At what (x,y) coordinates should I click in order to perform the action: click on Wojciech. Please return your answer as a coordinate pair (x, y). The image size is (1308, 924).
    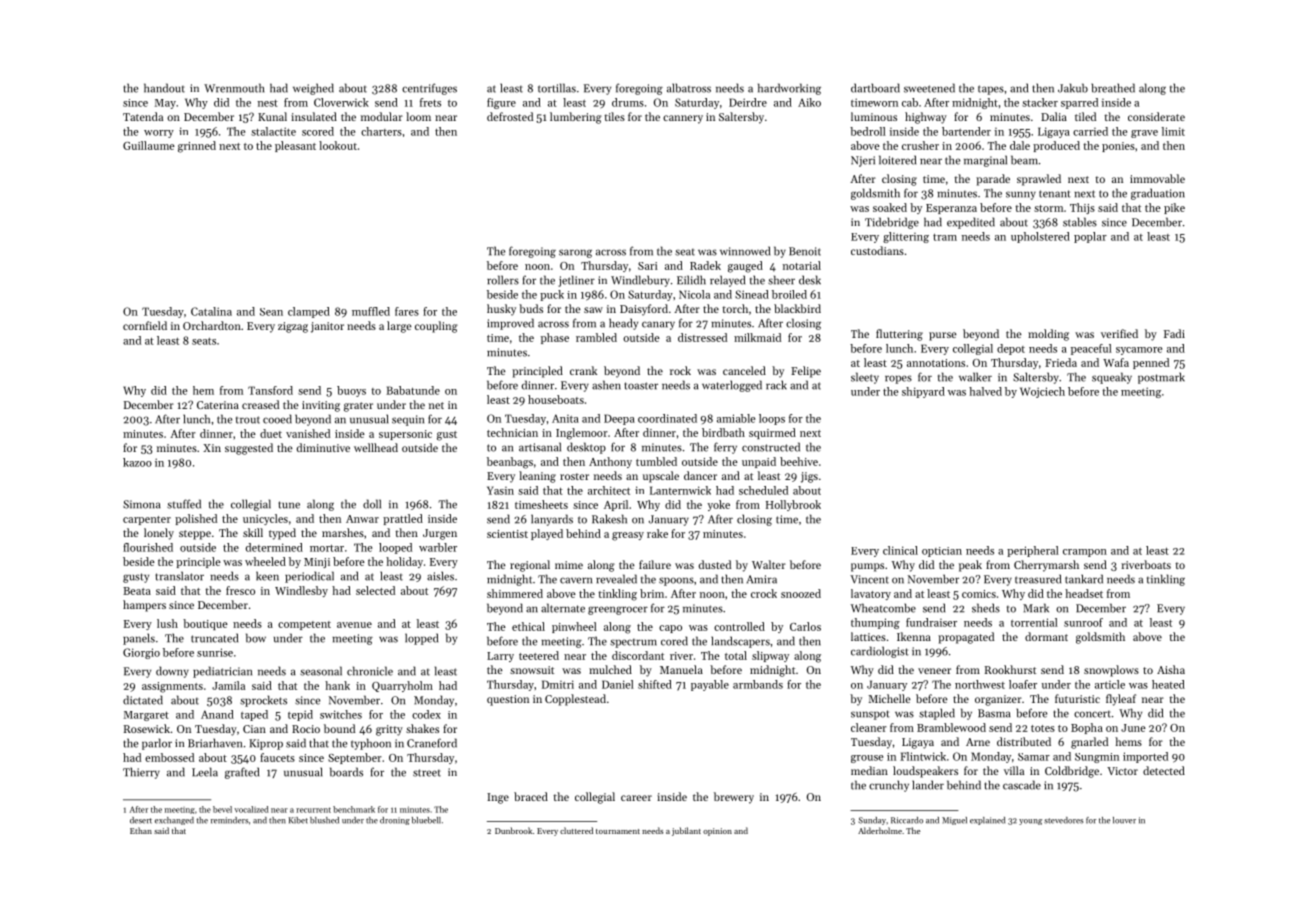
    Looking at the image, I should click on (1042, 392).
